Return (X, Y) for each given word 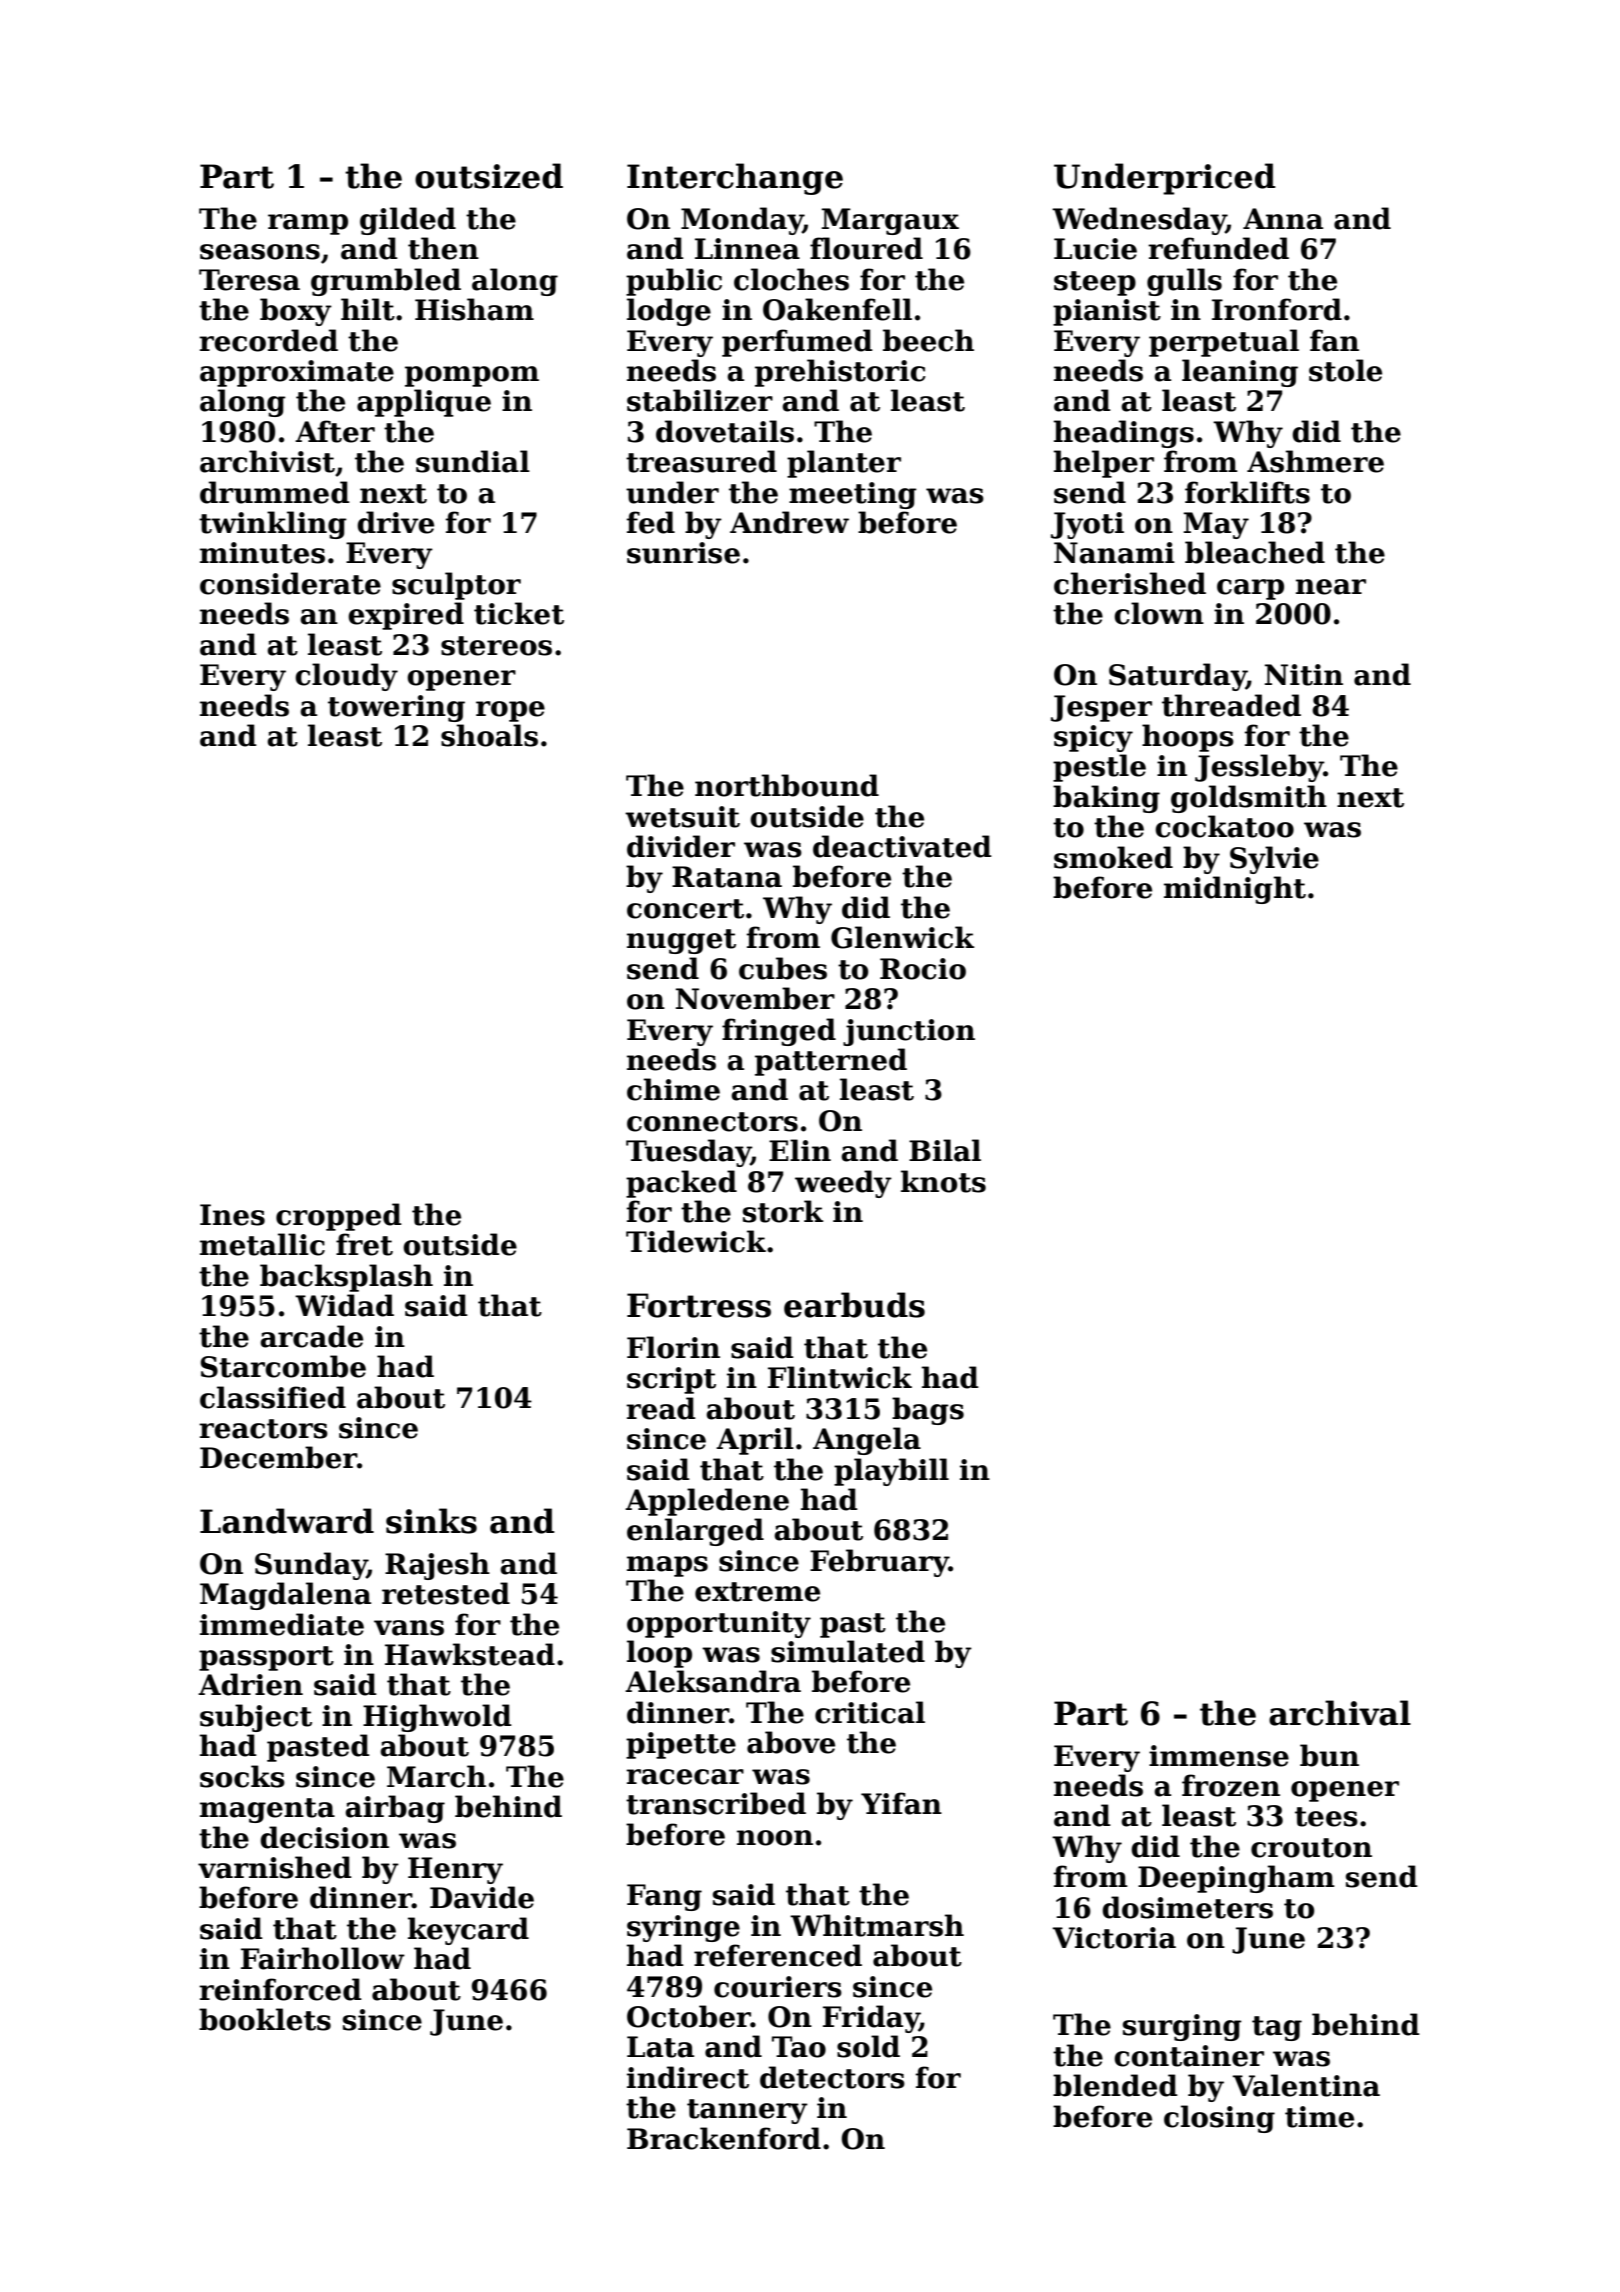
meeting (853, 495)
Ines (232, 1215)
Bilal (945, 1150)
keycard (468, 1931)
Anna (1283, 219)
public (674, 282)
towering (396, 708)
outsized (489, 176)
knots (943, 1181)
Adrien (250, 1684)
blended (1115, 2085)
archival (1340, 1713)
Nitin (1304, 675)
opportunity (719, 1624)
